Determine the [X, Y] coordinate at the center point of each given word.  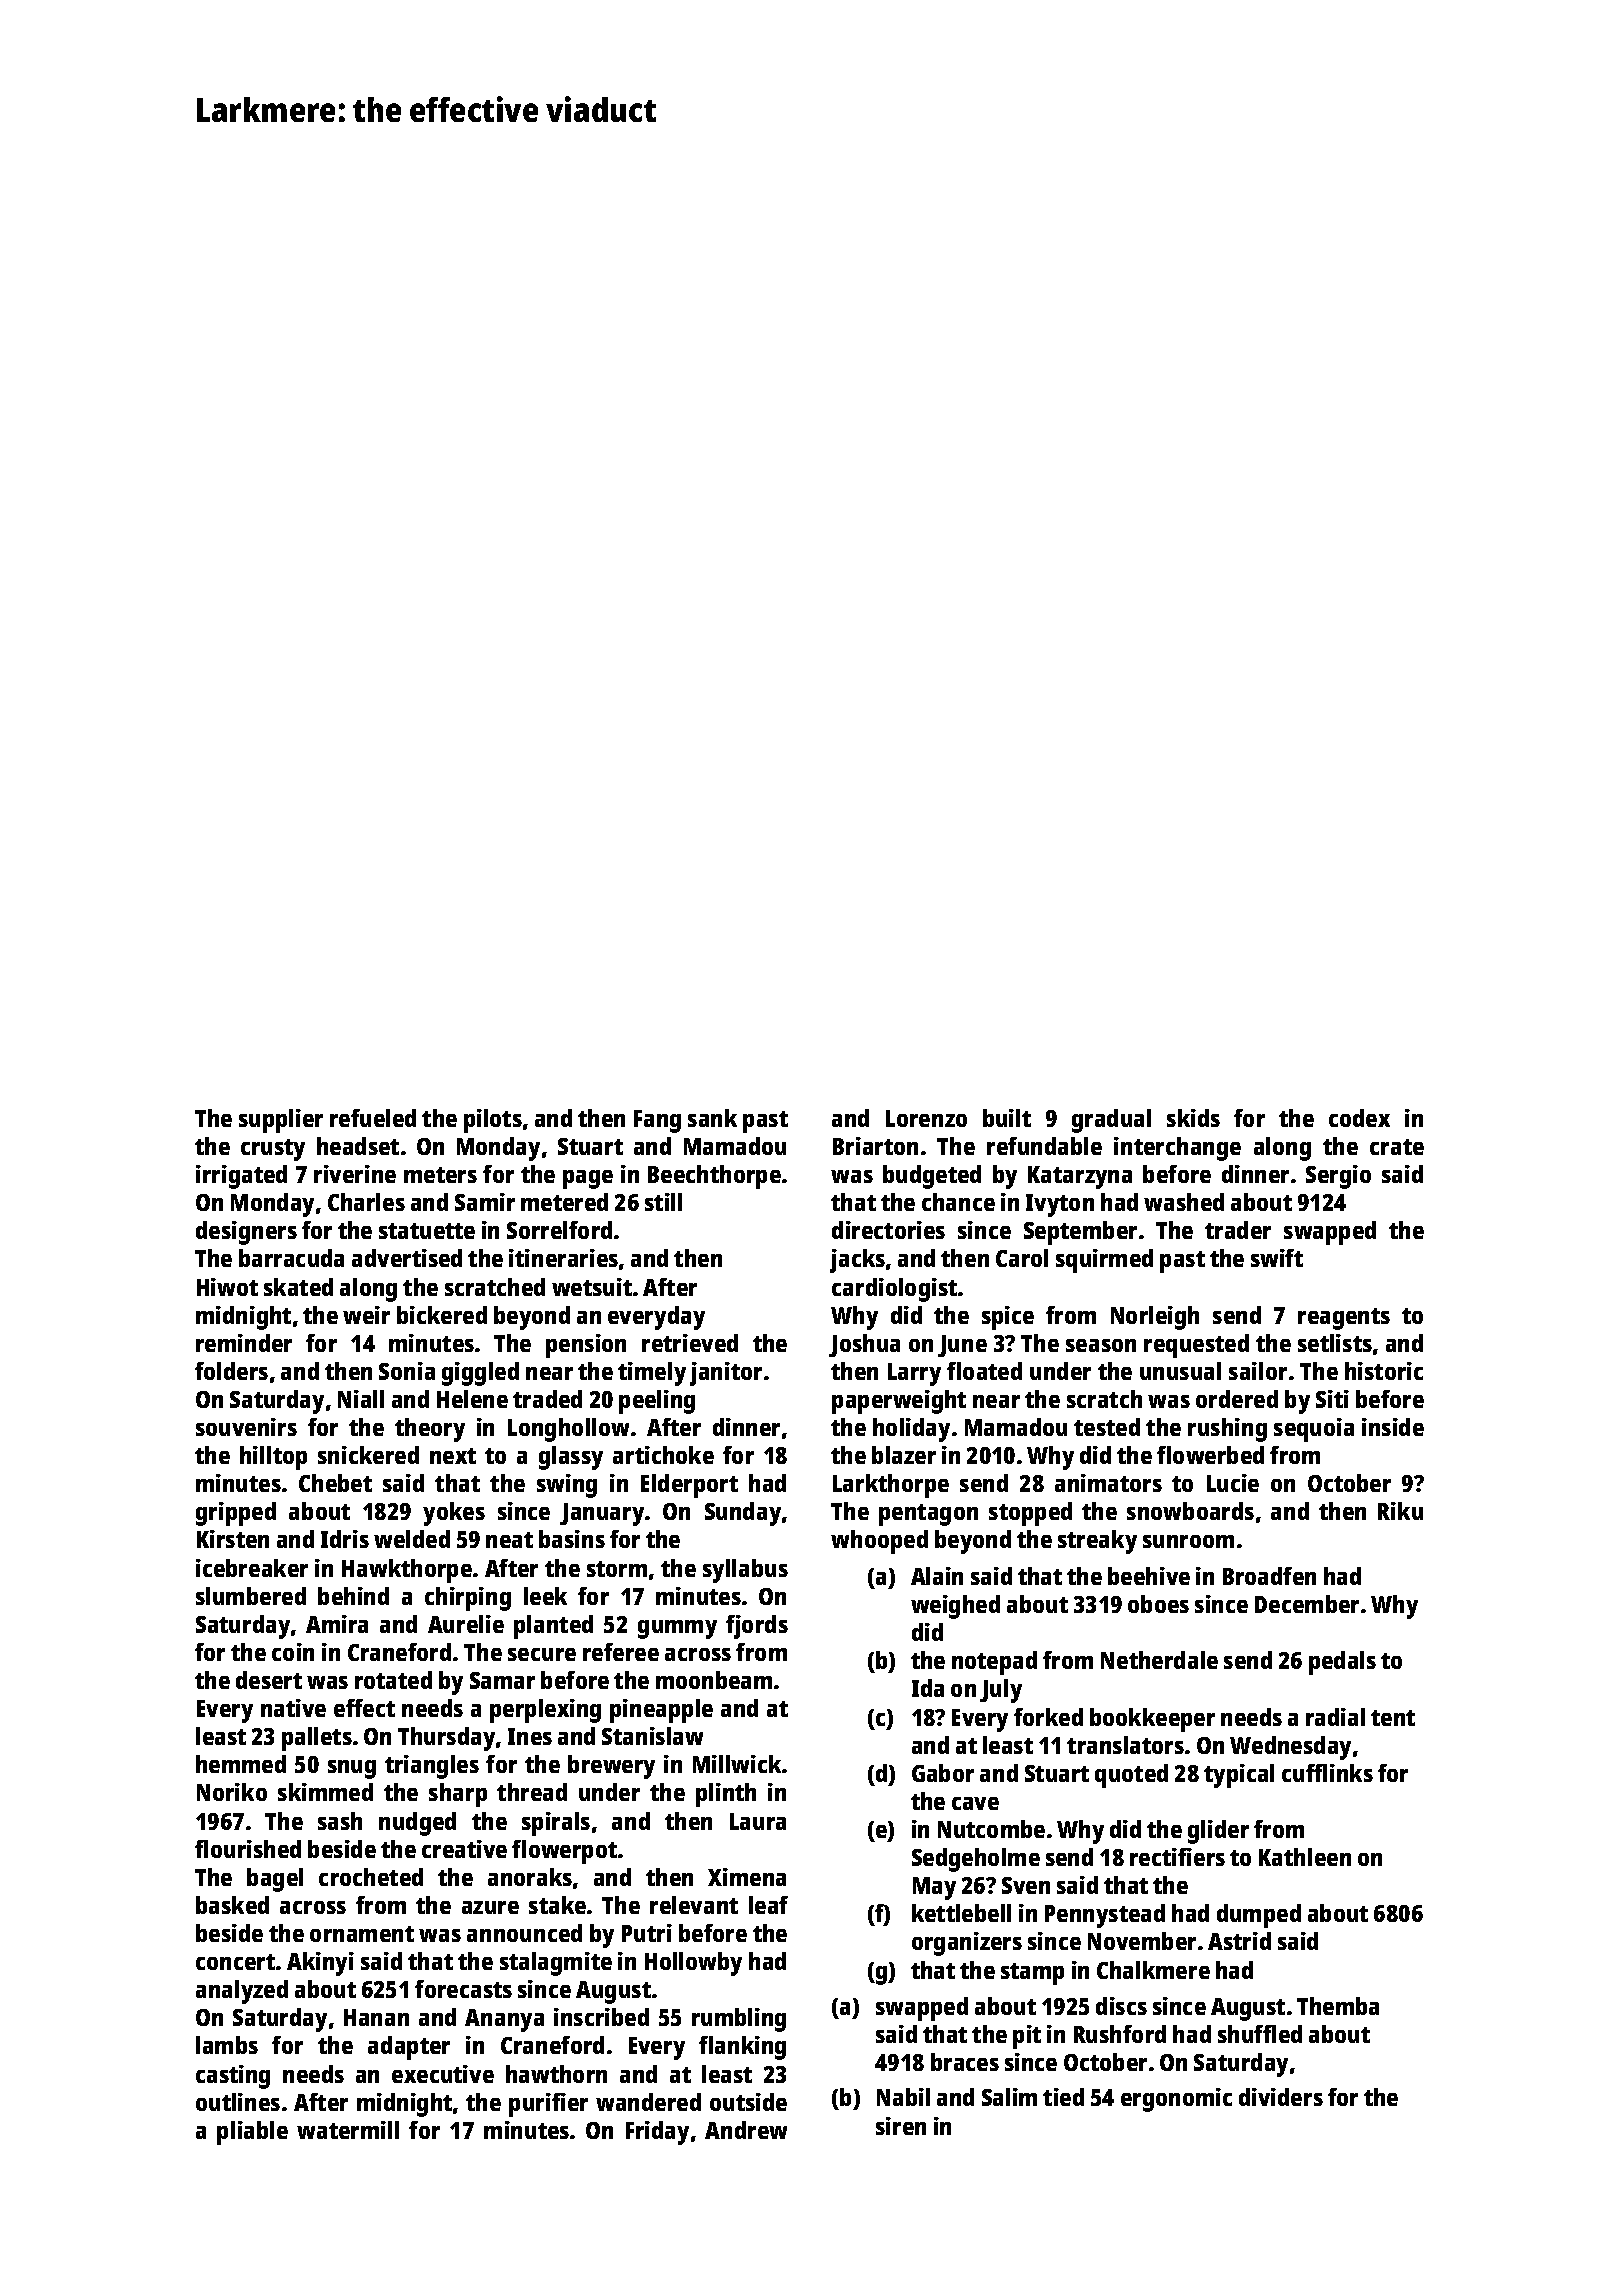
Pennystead [1105, 1916]
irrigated [241, 1177]
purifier [548, 2105]
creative [464, 1849]
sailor [1258, 1371]
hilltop [273, 1458]
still [663, 1202]
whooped [879, 1542]
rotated [393, 1680]
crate [1397, 1147]
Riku [1400, 1511]
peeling [657, 1402]
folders [231, 1371]
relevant [694, 1905]
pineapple [661, 1711]
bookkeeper [1152, 1720]
